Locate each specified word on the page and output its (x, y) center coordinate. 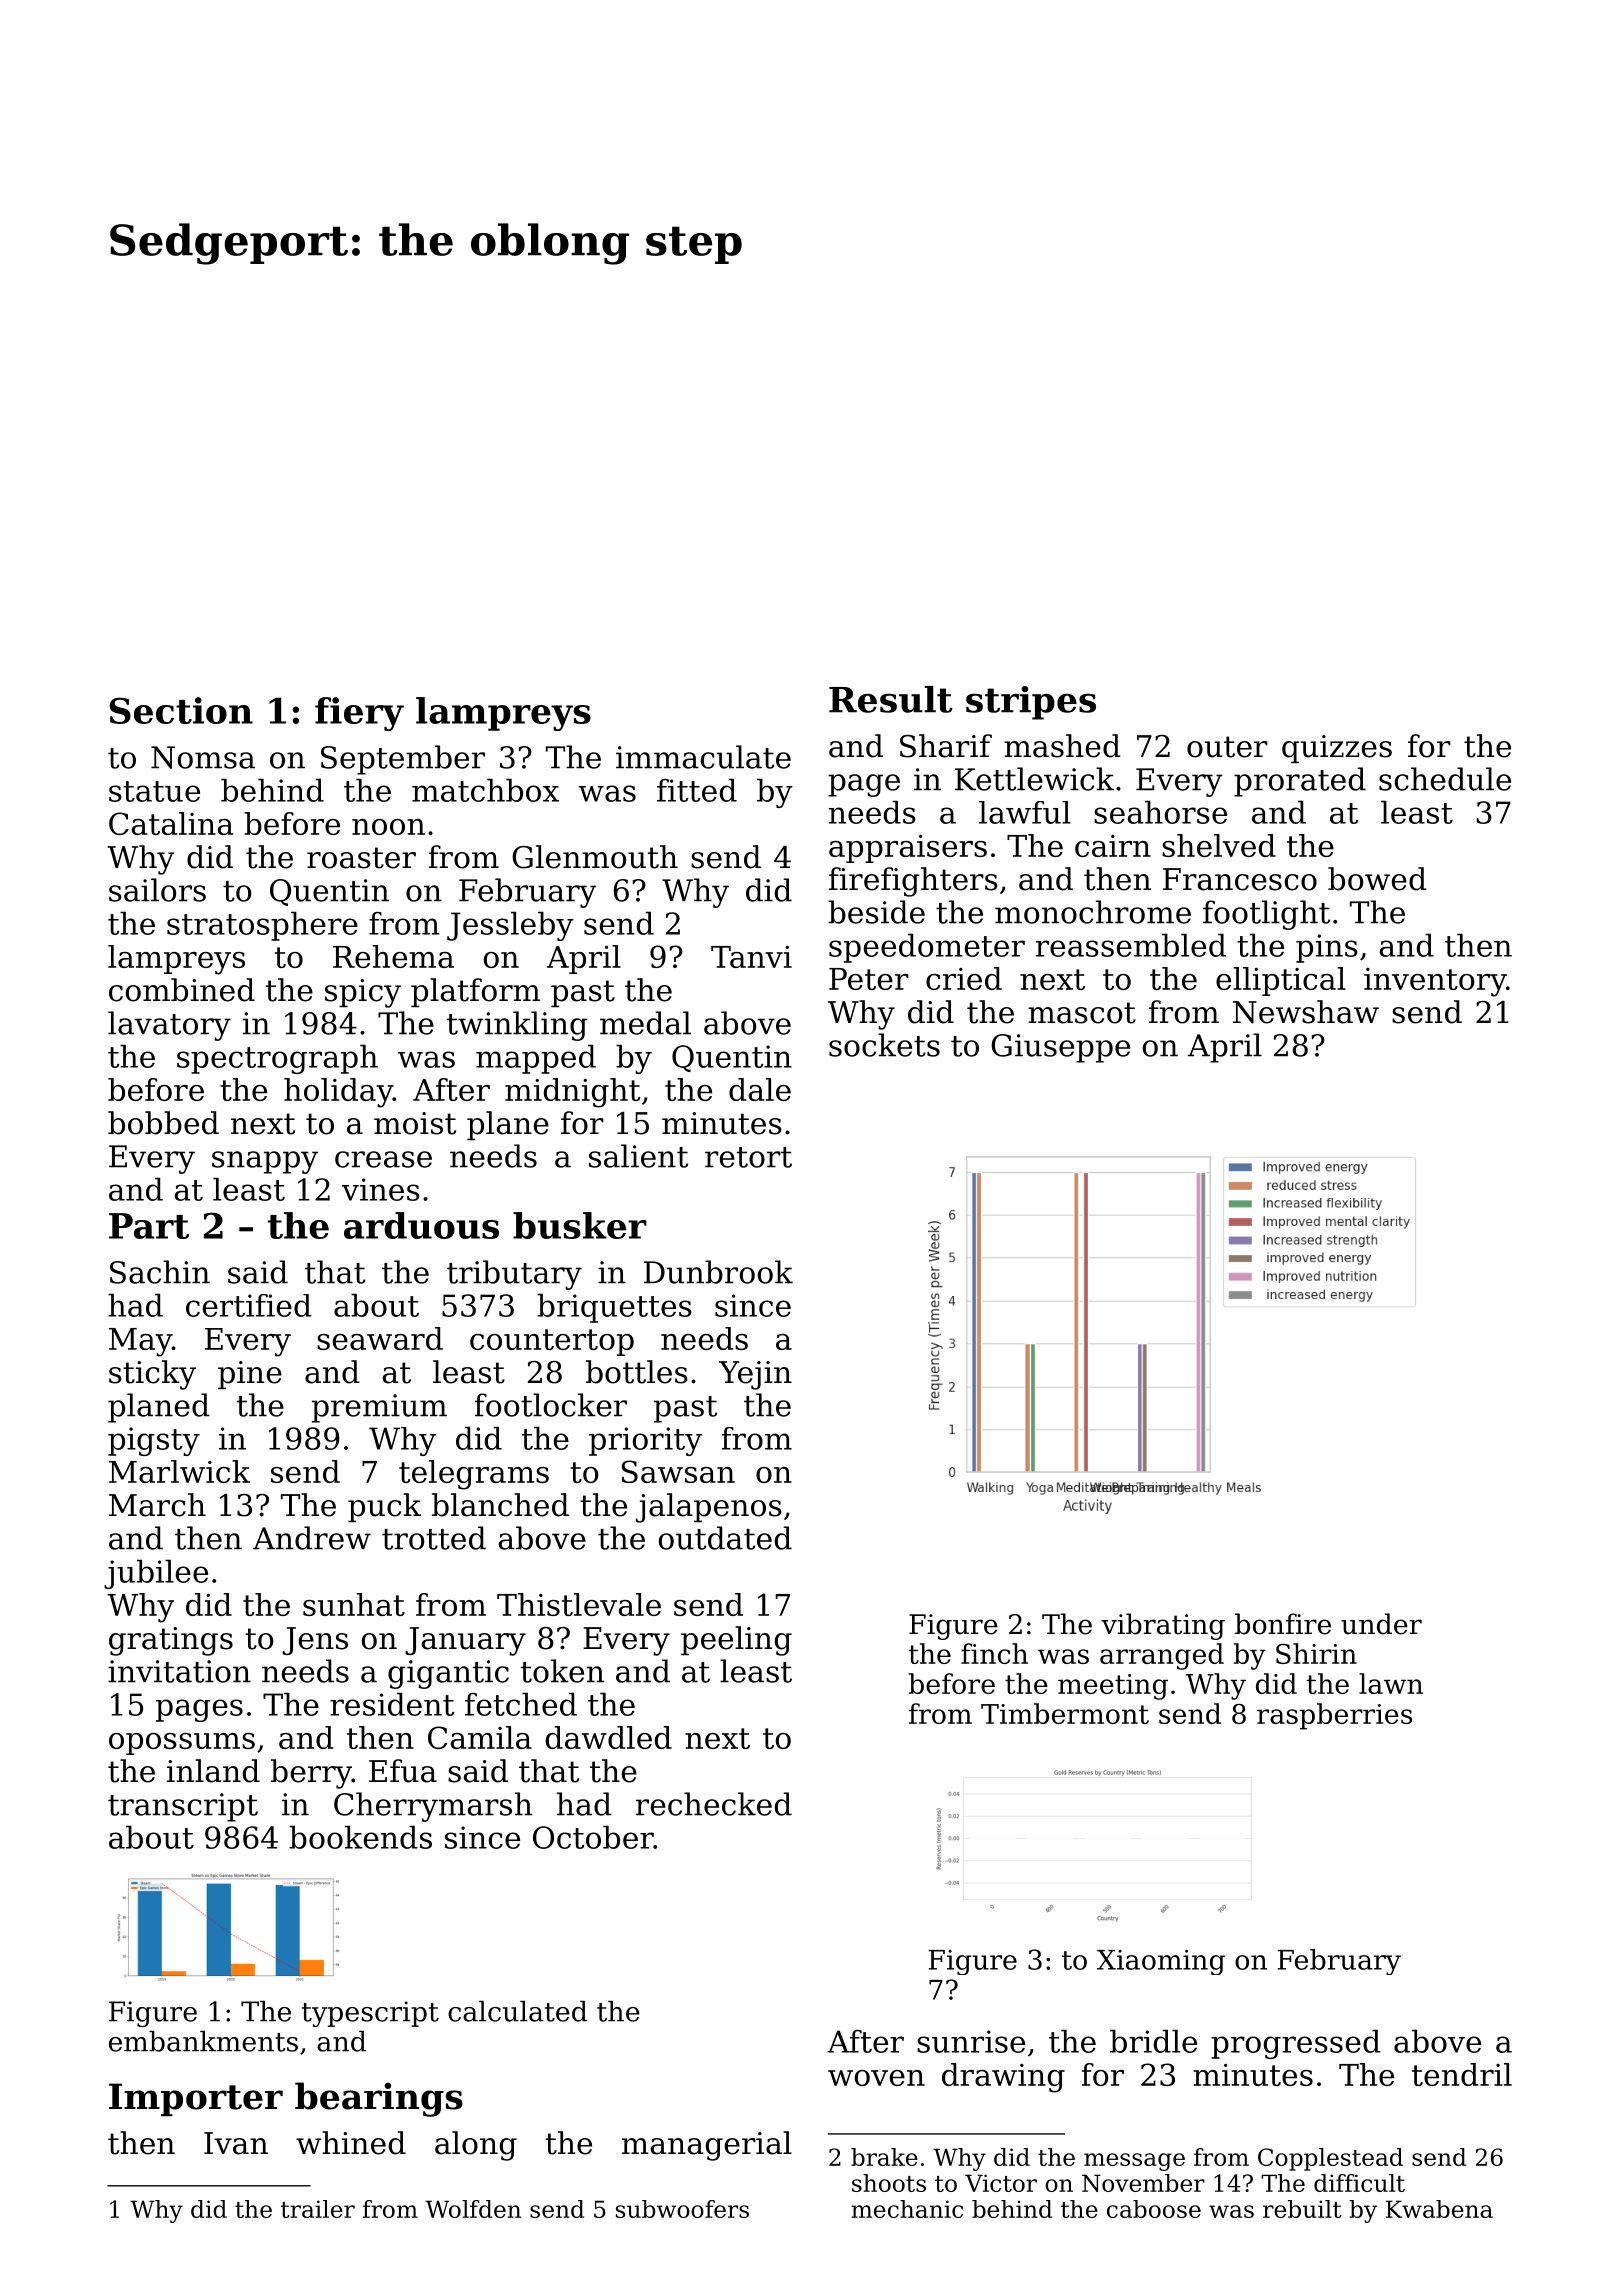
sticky (152, 1375)
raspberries (1334, 1716)
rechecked (714, 1804)
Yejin (755, 1375)
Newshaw (1306, 1012)
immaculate (703, 757)
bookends (360, 1837)
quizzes (1337, 749)
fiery (359, 714)
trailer (318, 2209)
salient (638, 1156)
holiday (338, 1093)
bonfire (1283, 1624)
